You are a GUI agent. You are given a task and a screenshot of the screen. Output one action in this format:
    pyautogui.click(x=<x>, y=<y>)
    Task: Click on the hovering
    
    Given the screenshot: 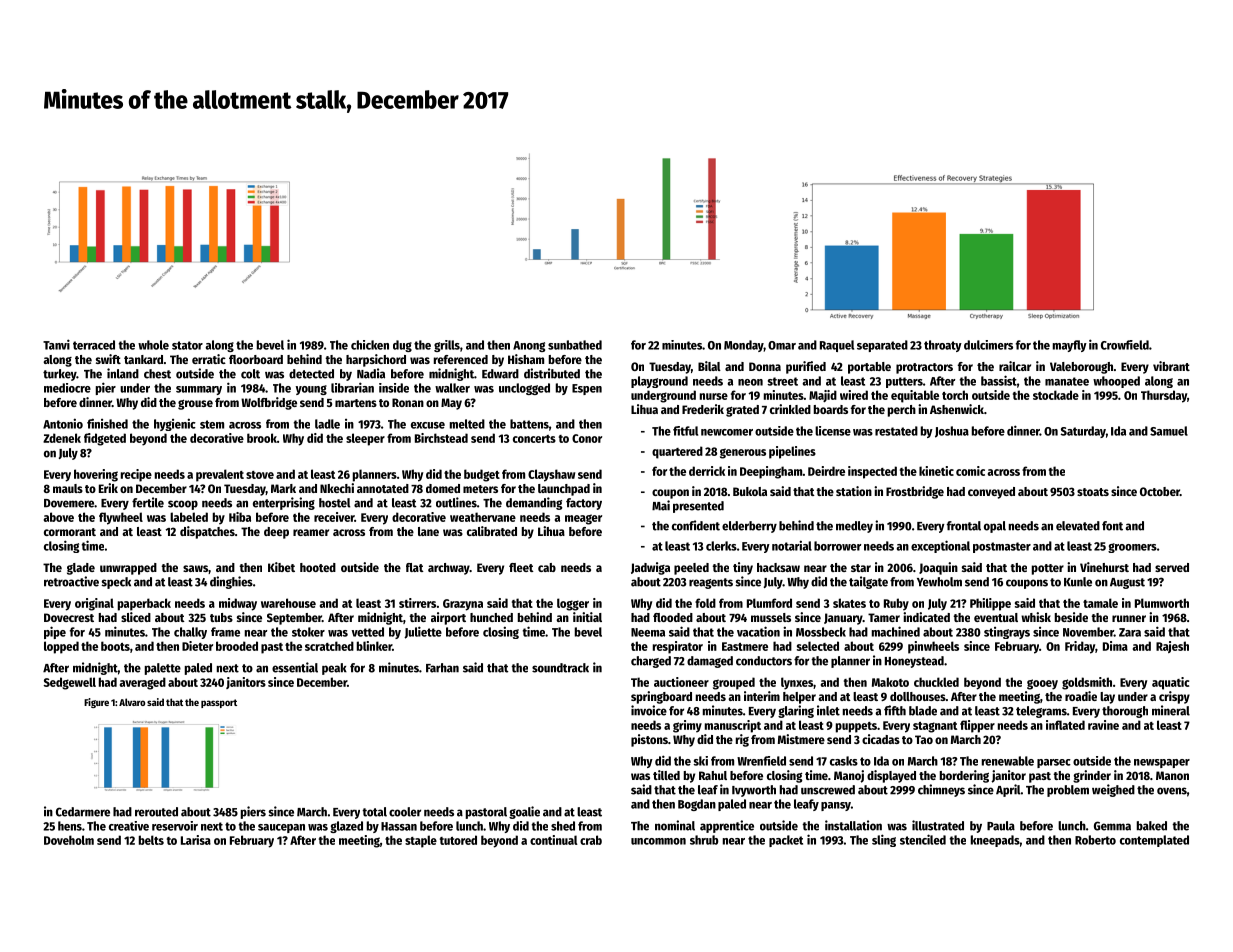 What is the action you would take?
    pyautogui.click(x=96, y=475)
